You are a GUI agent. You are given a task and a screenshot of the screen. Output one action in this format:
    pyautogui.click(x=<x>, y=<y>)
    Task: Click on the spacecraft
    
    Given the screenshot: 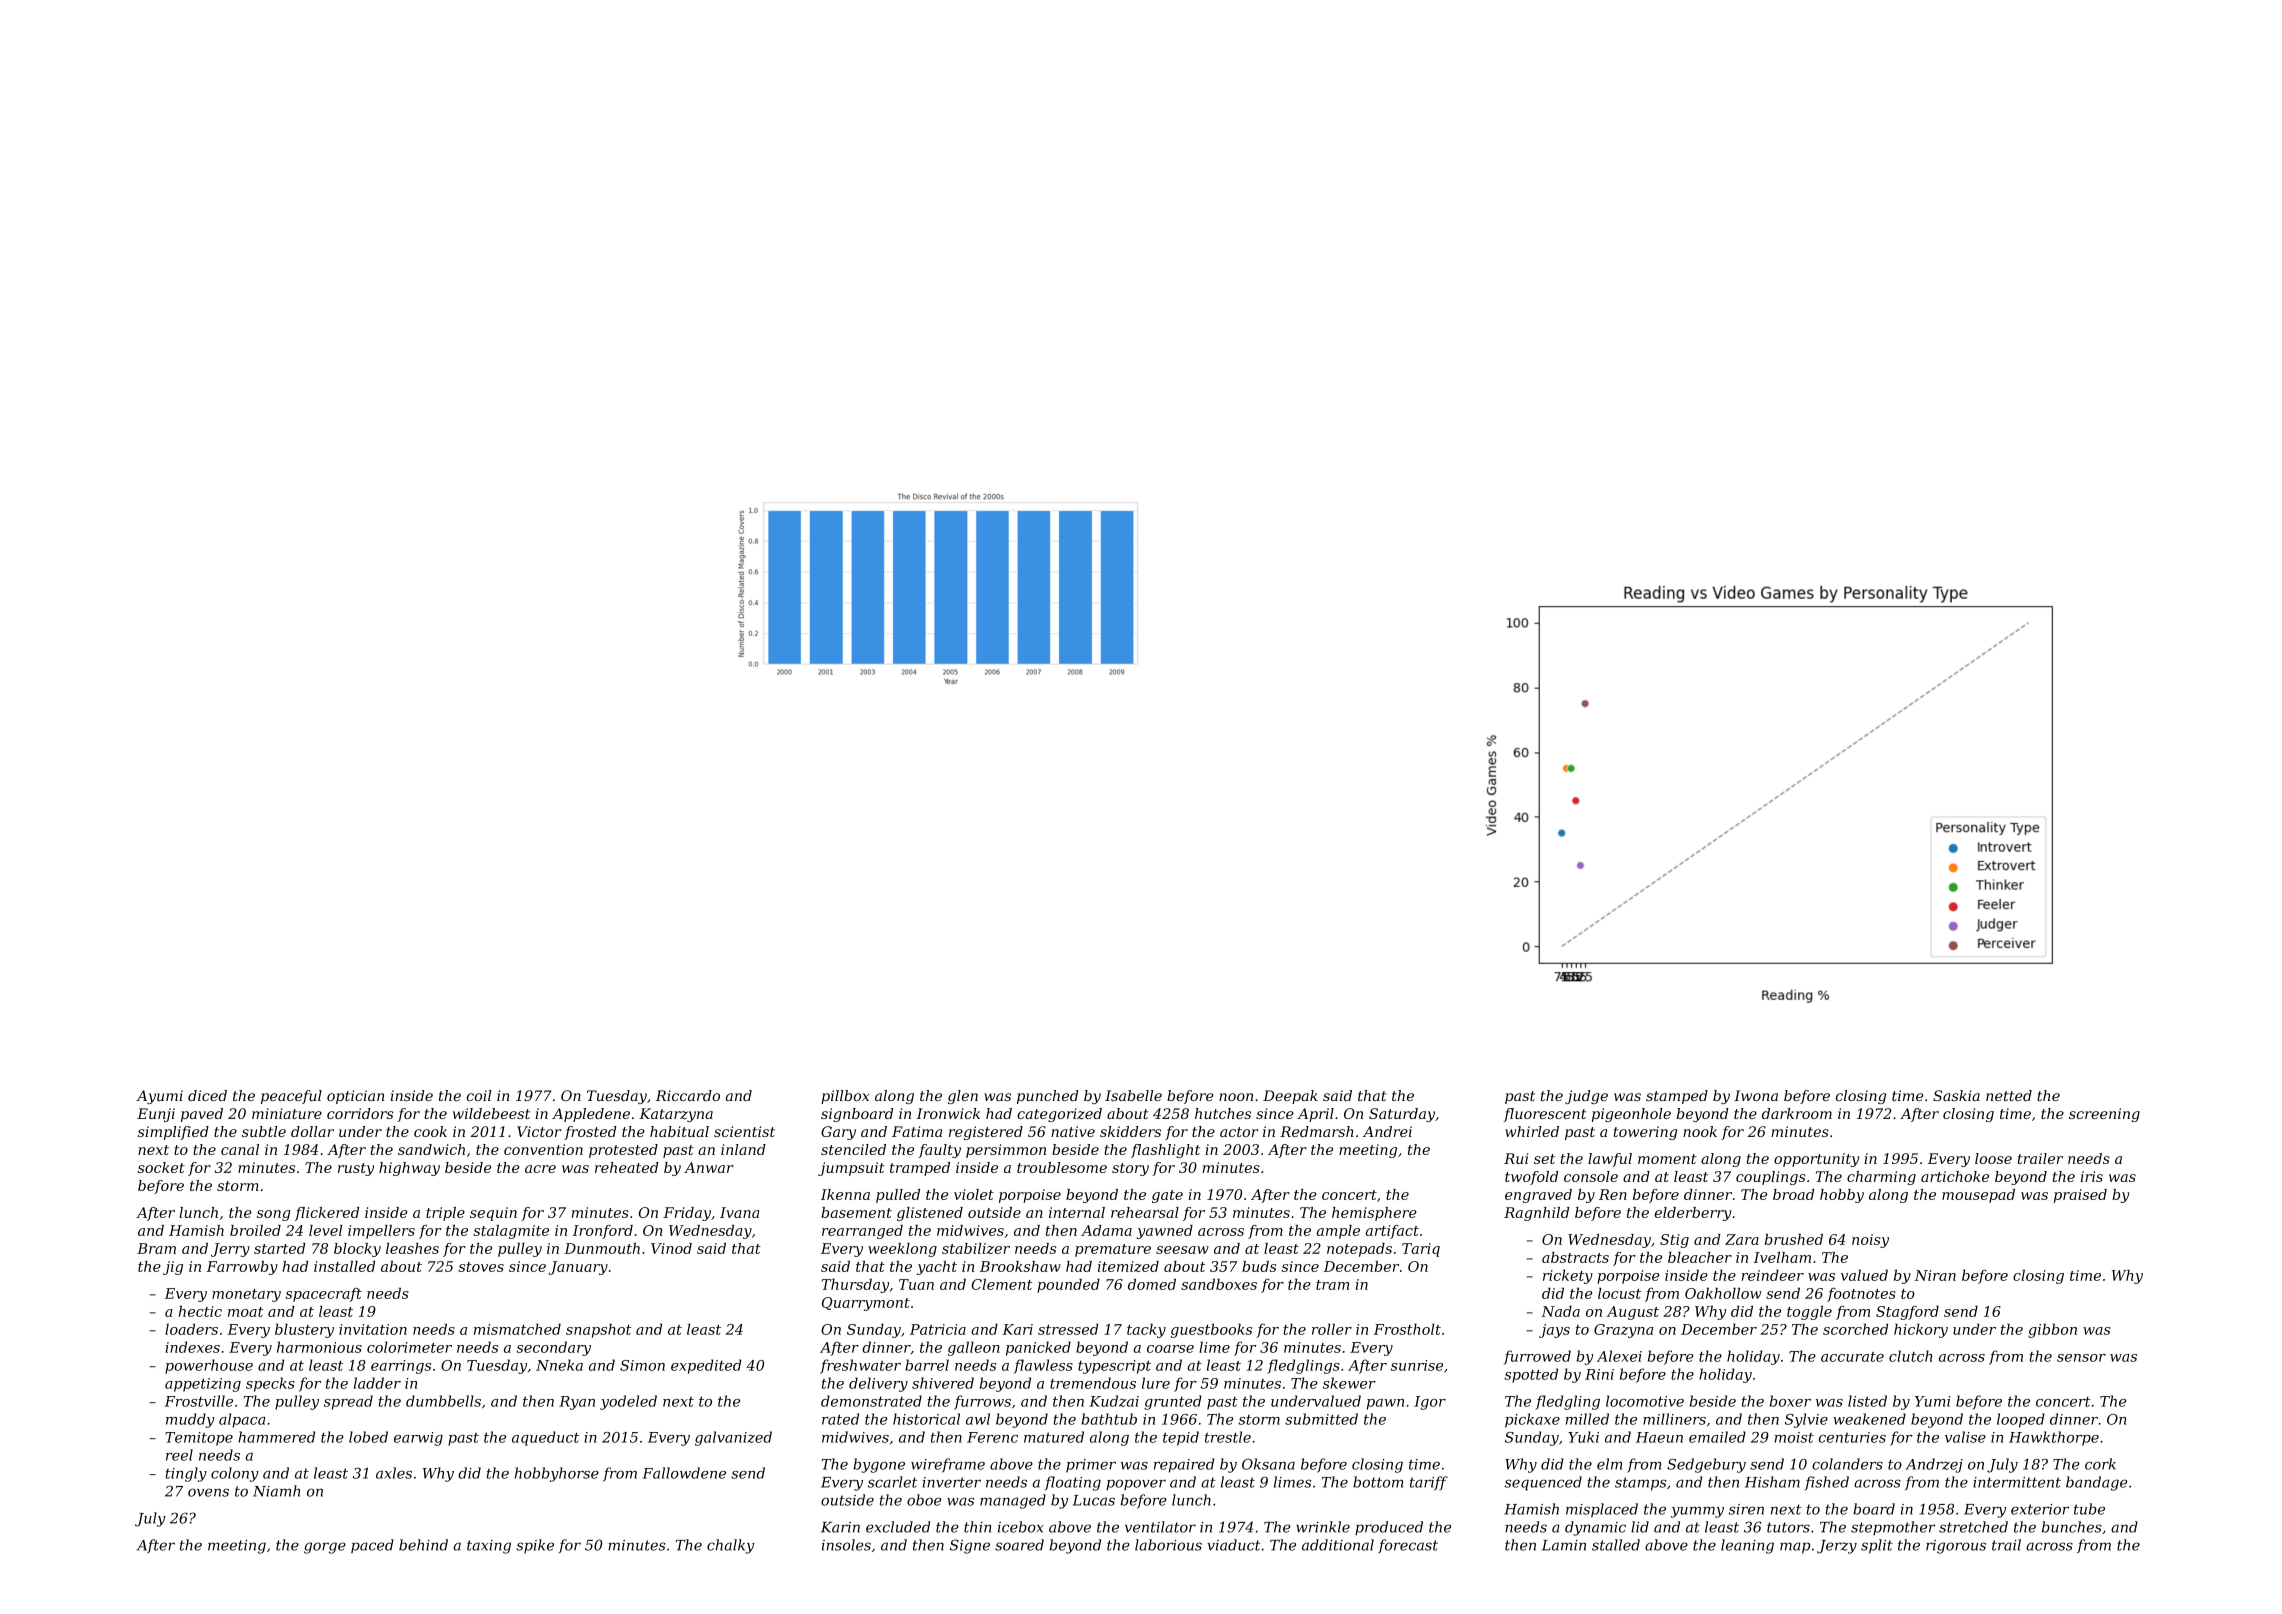 What is the action you would take?
    pyautogui.click(x=323, y=1295)
